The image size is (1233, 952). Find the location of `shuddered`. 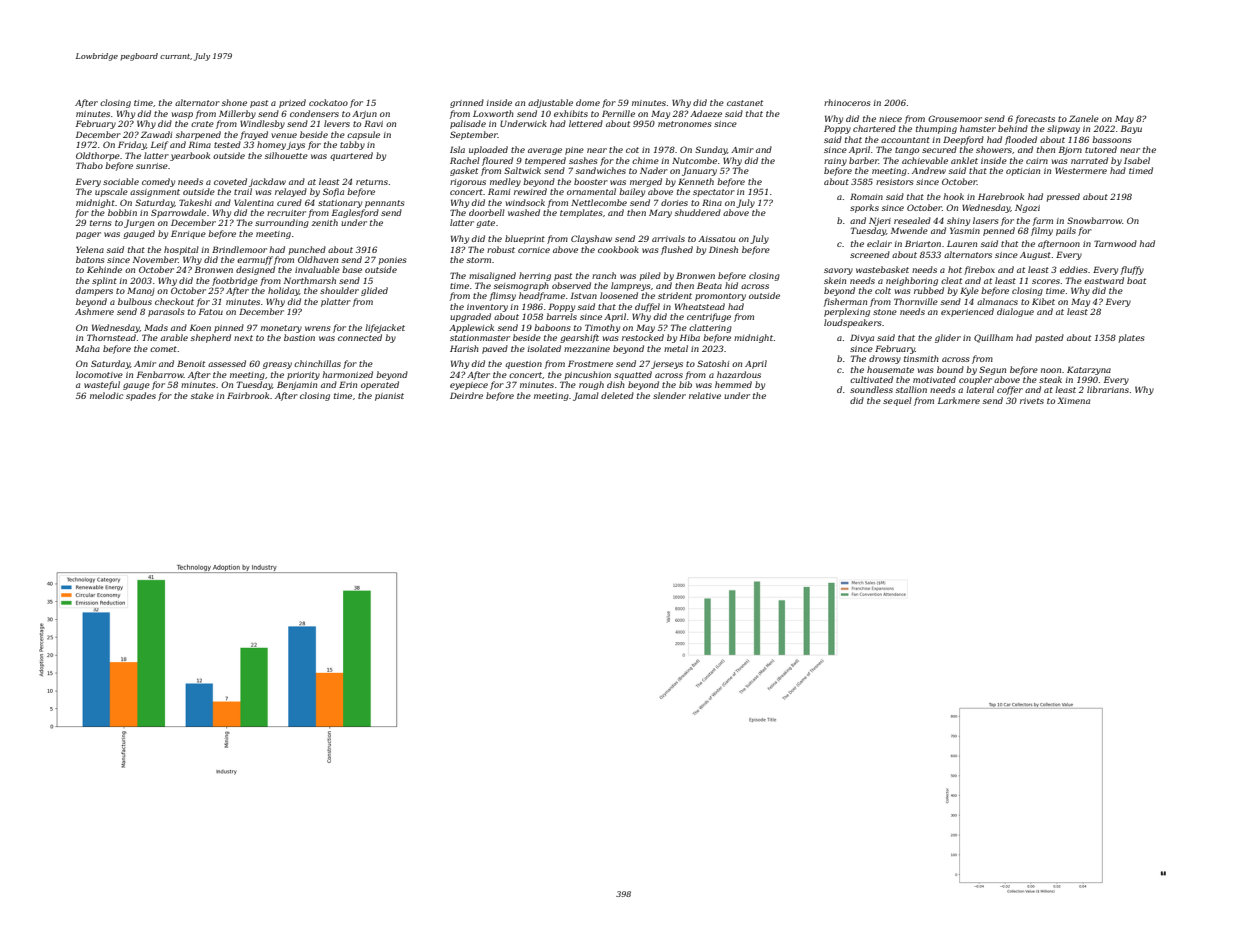

shuddered is located at coordinates (698, 212).
